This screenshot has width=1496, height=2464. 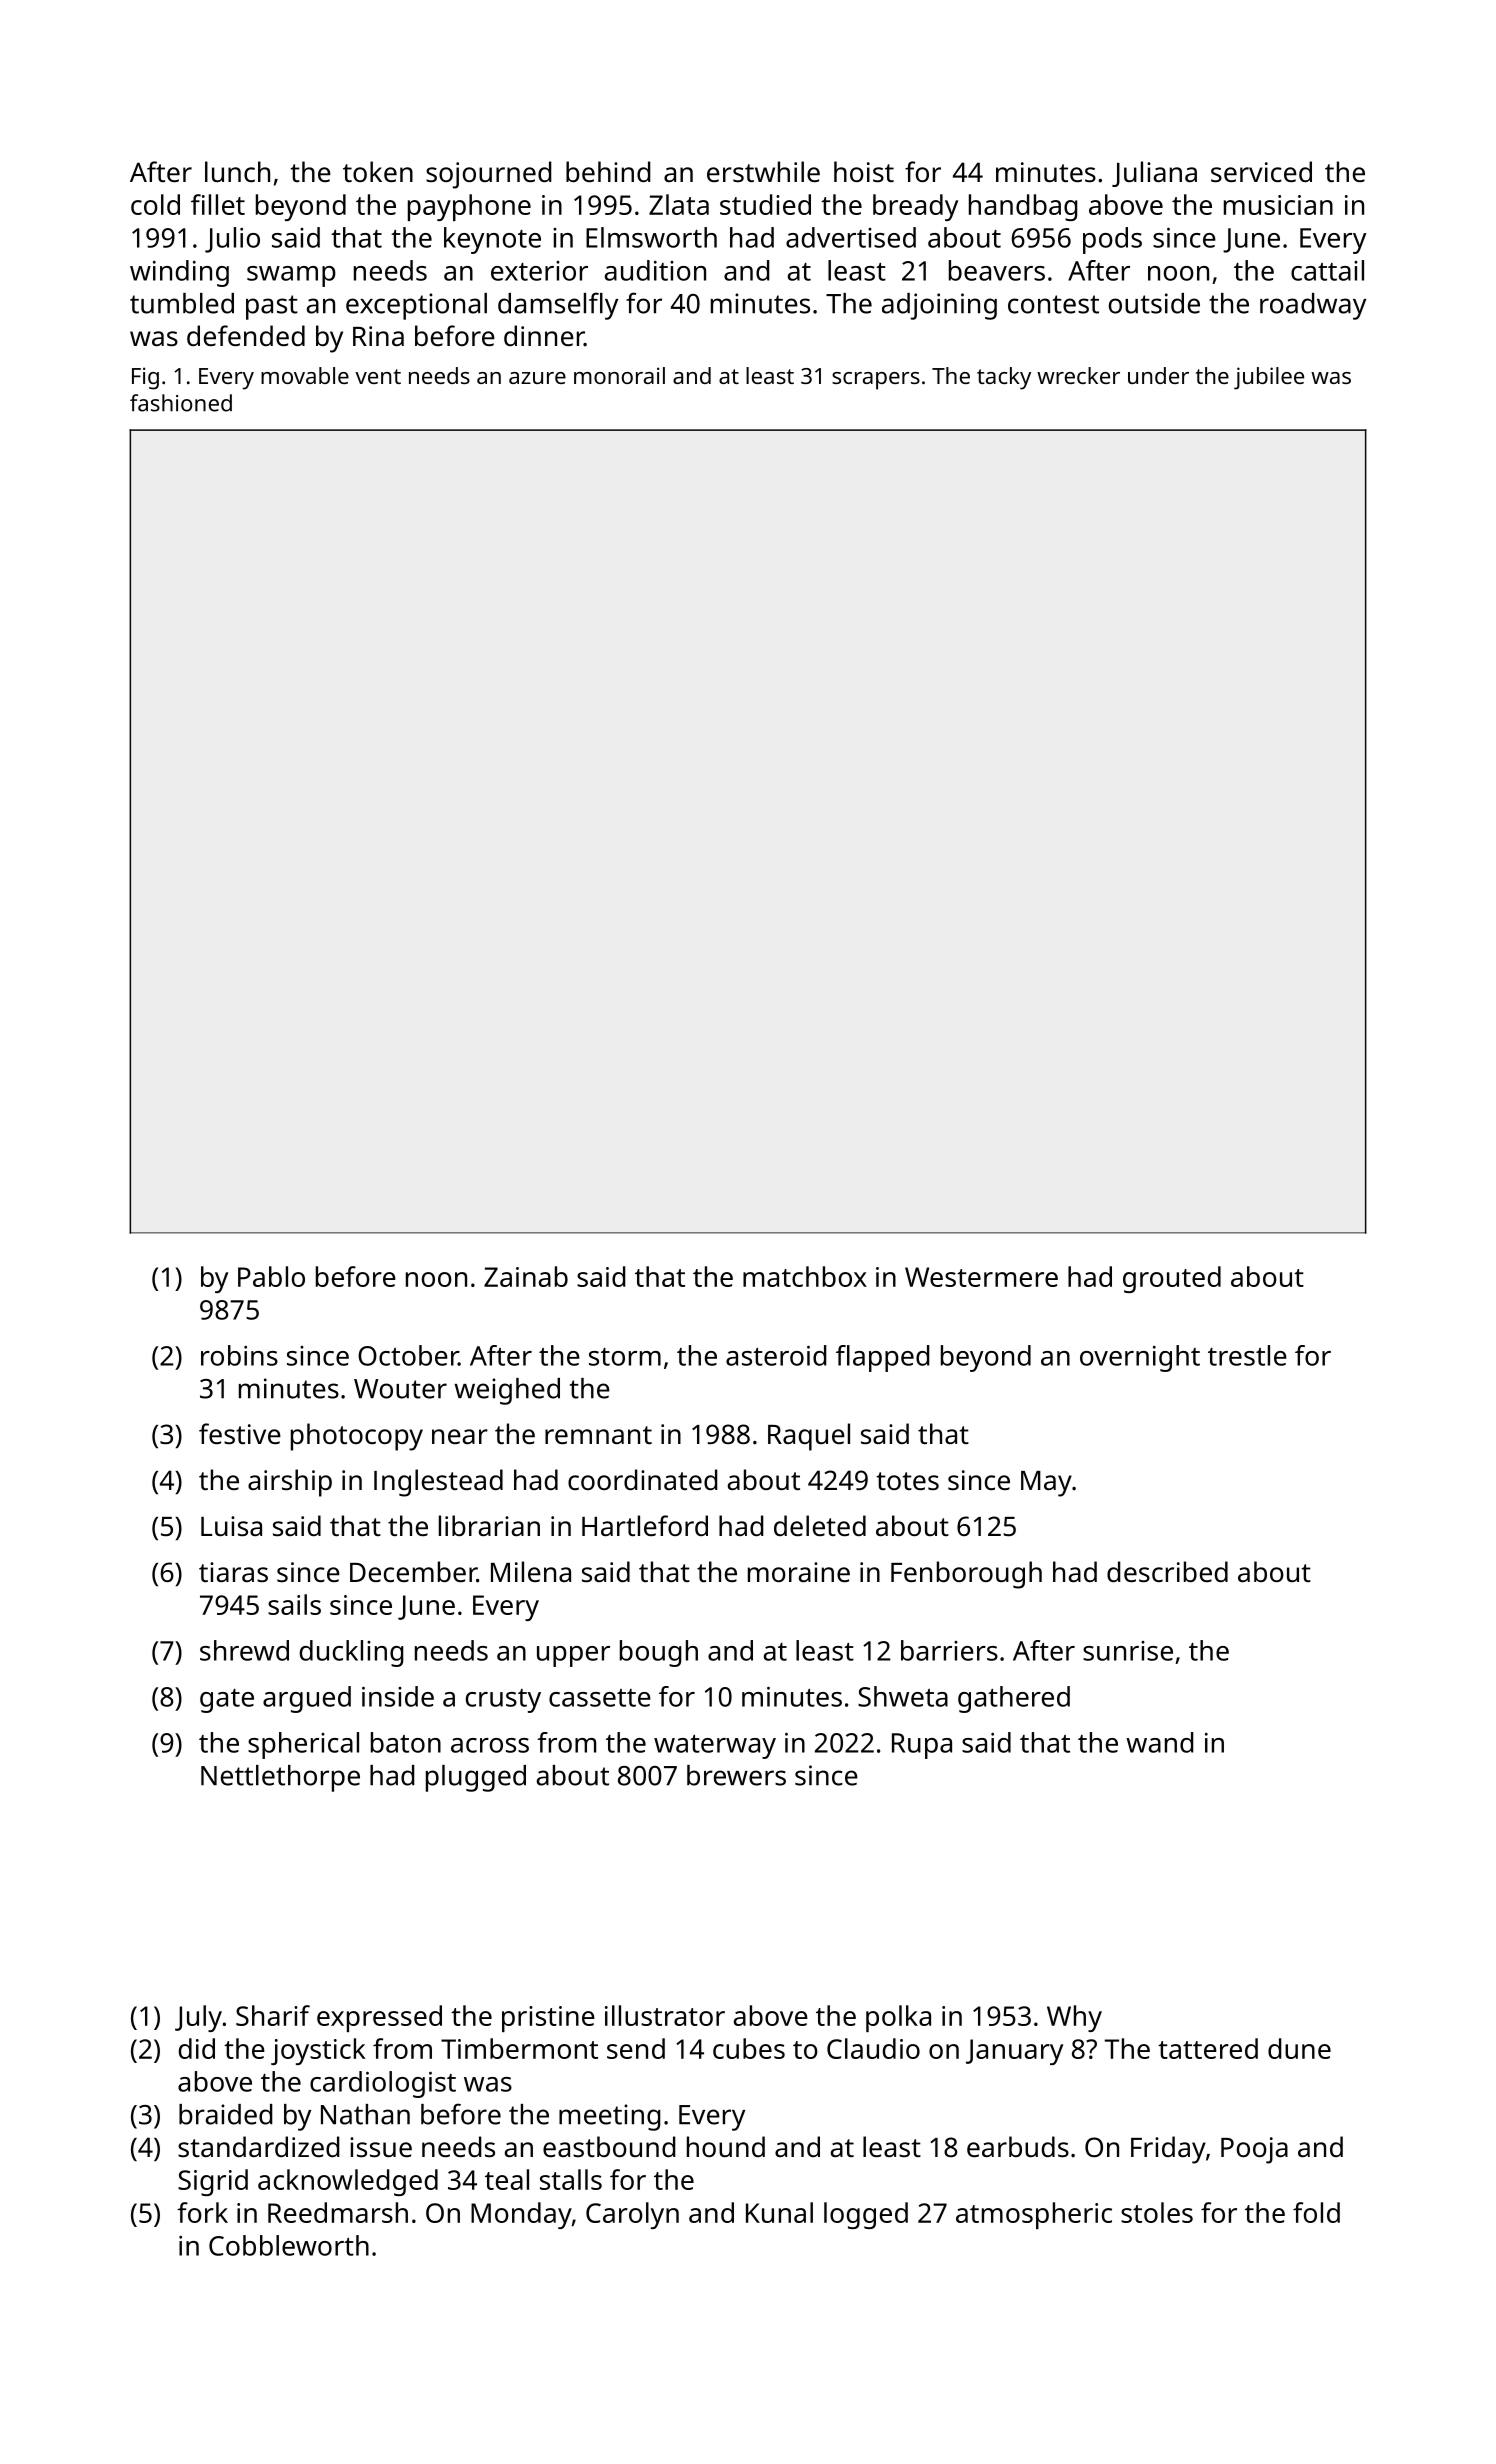 What do you see at coordinates (318, 2051) in the screenshot?
I see `joystick` at bounding box center [318, 2051].
